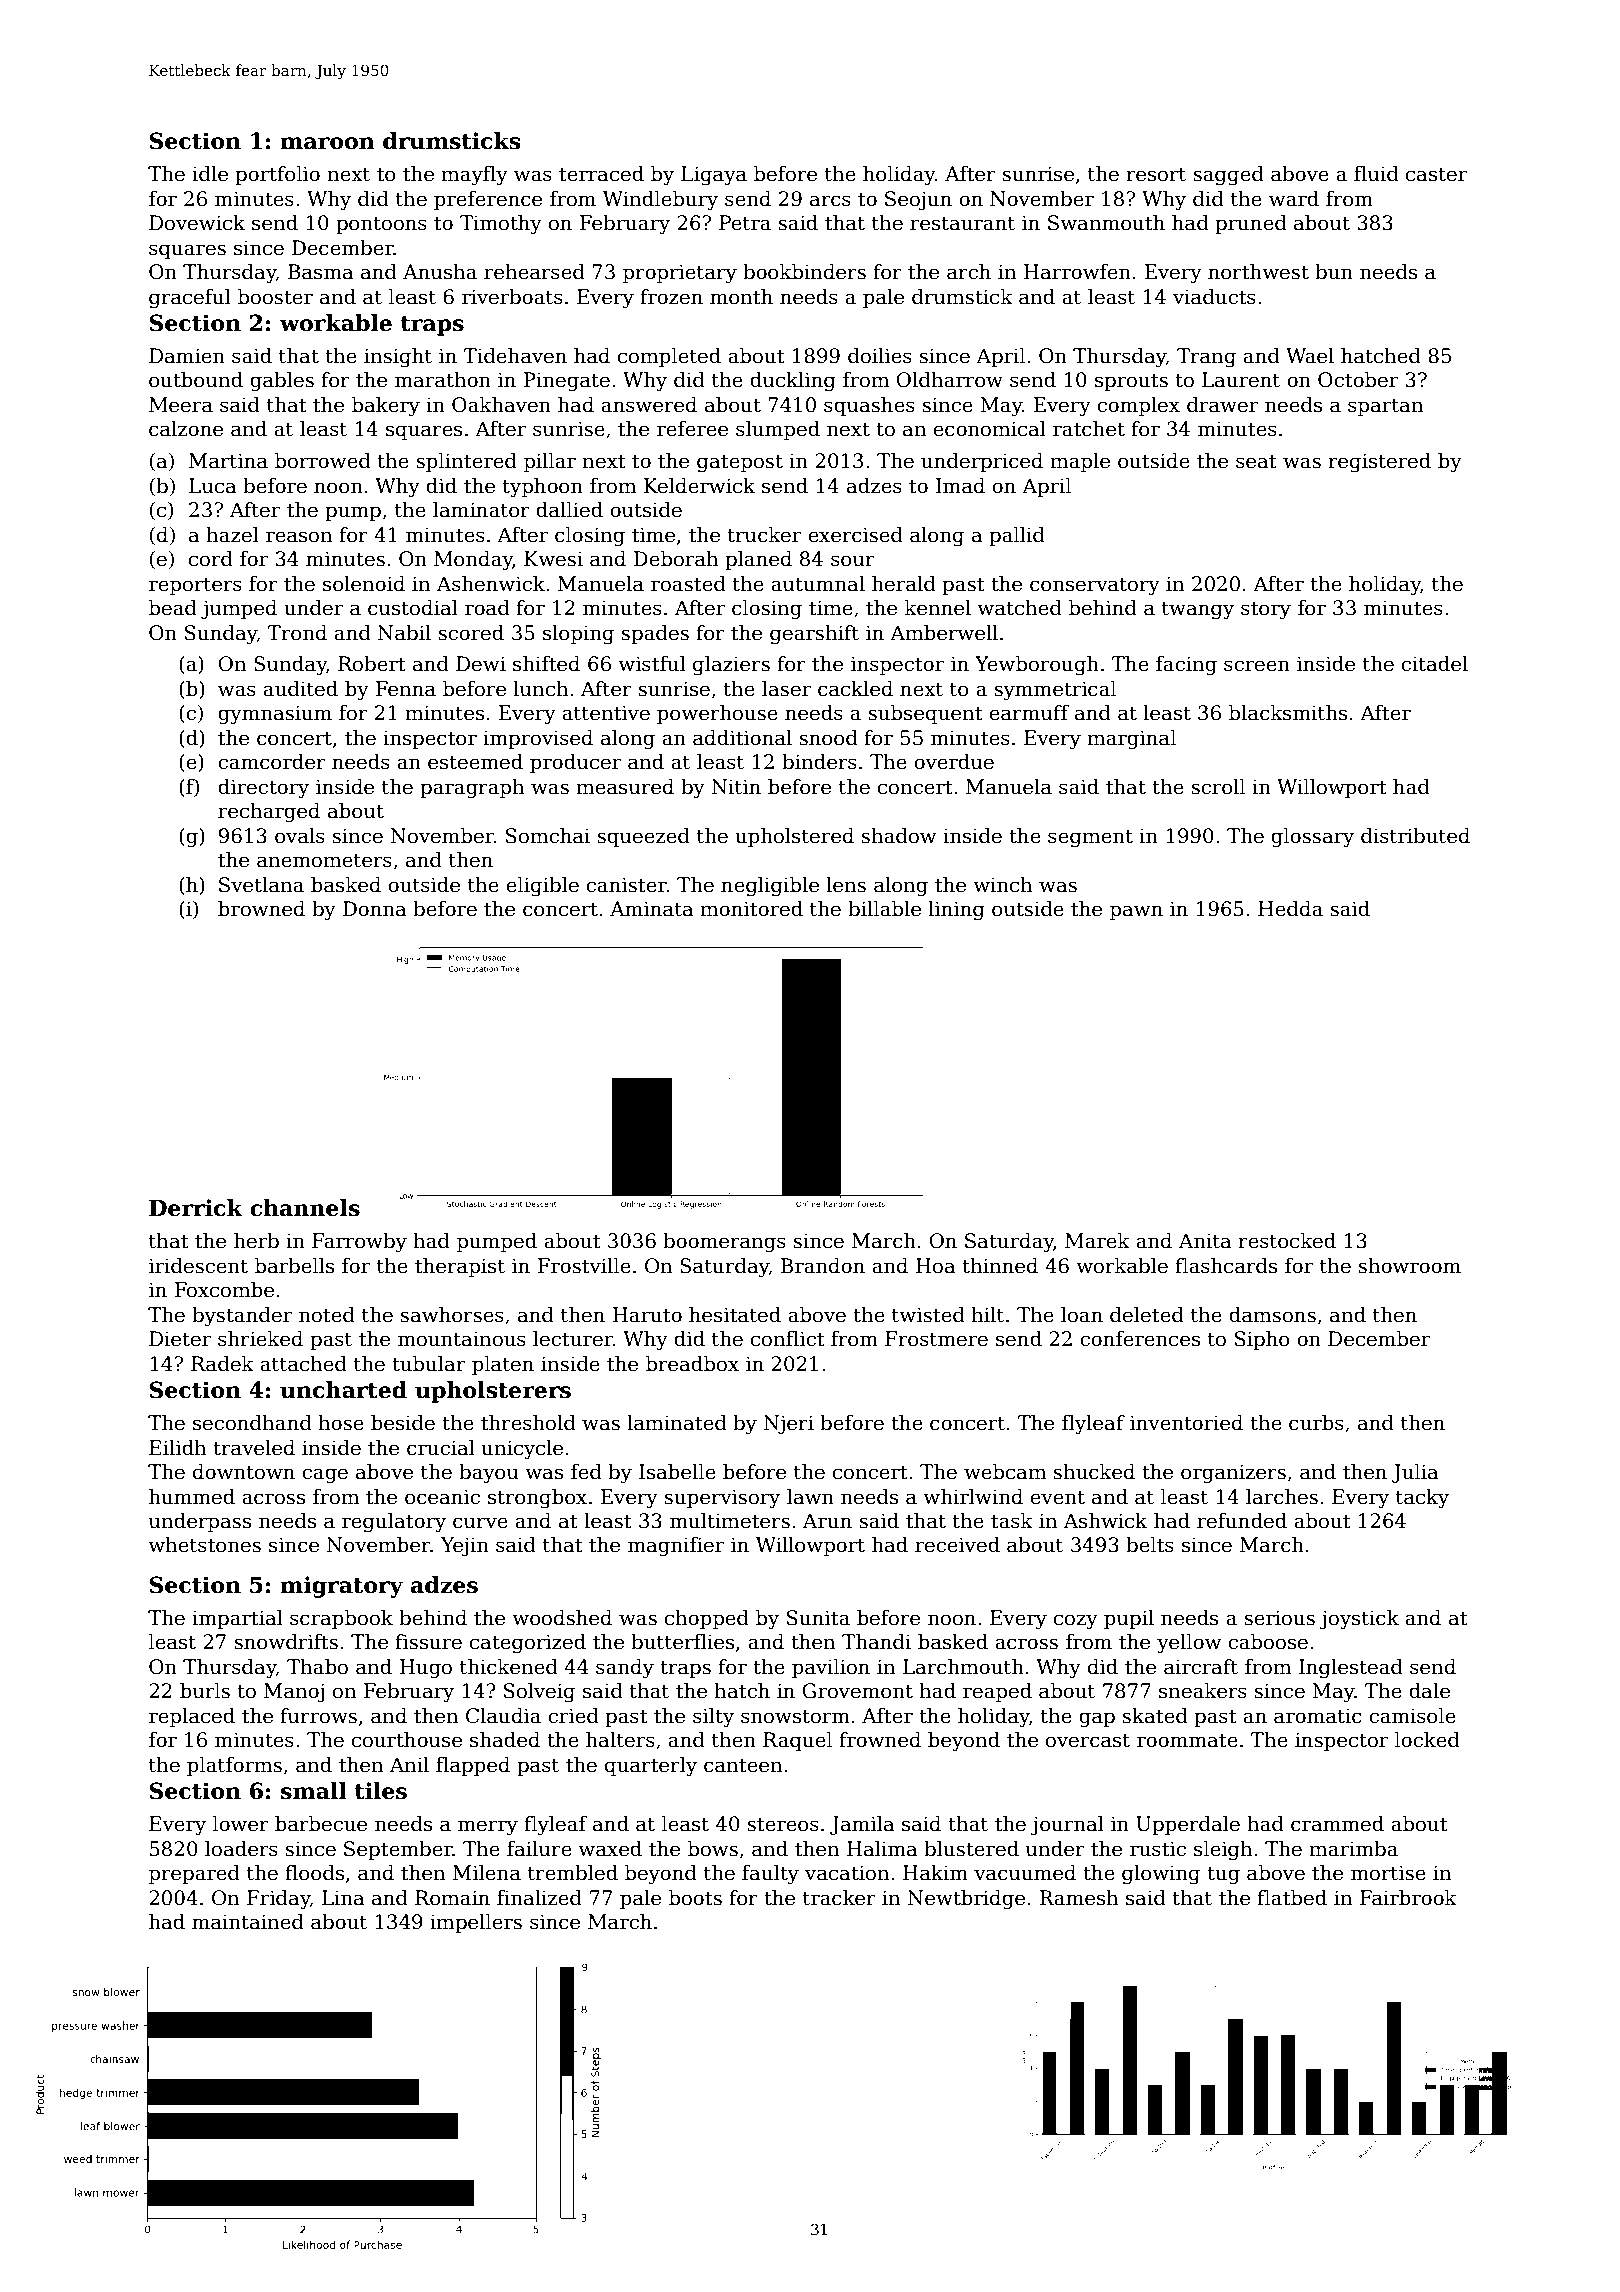 This screenshot has height=2292, width=1620. What do you see at coordinates (515, 356) in the screenshot?
I see `Tidehaven` at bounding box center [515, 356].
